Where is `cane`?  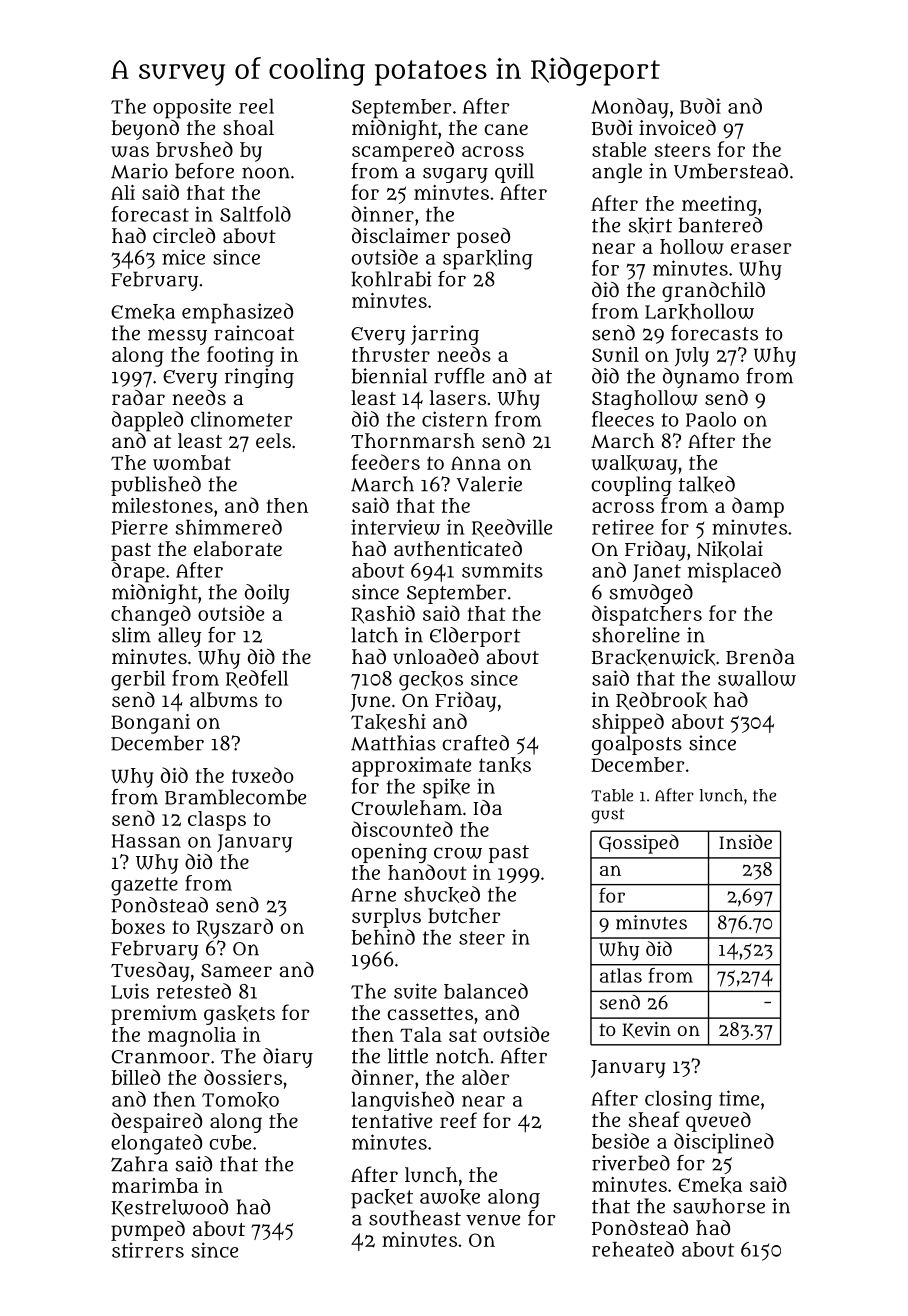 cane is located at coordinates (506, 129).
